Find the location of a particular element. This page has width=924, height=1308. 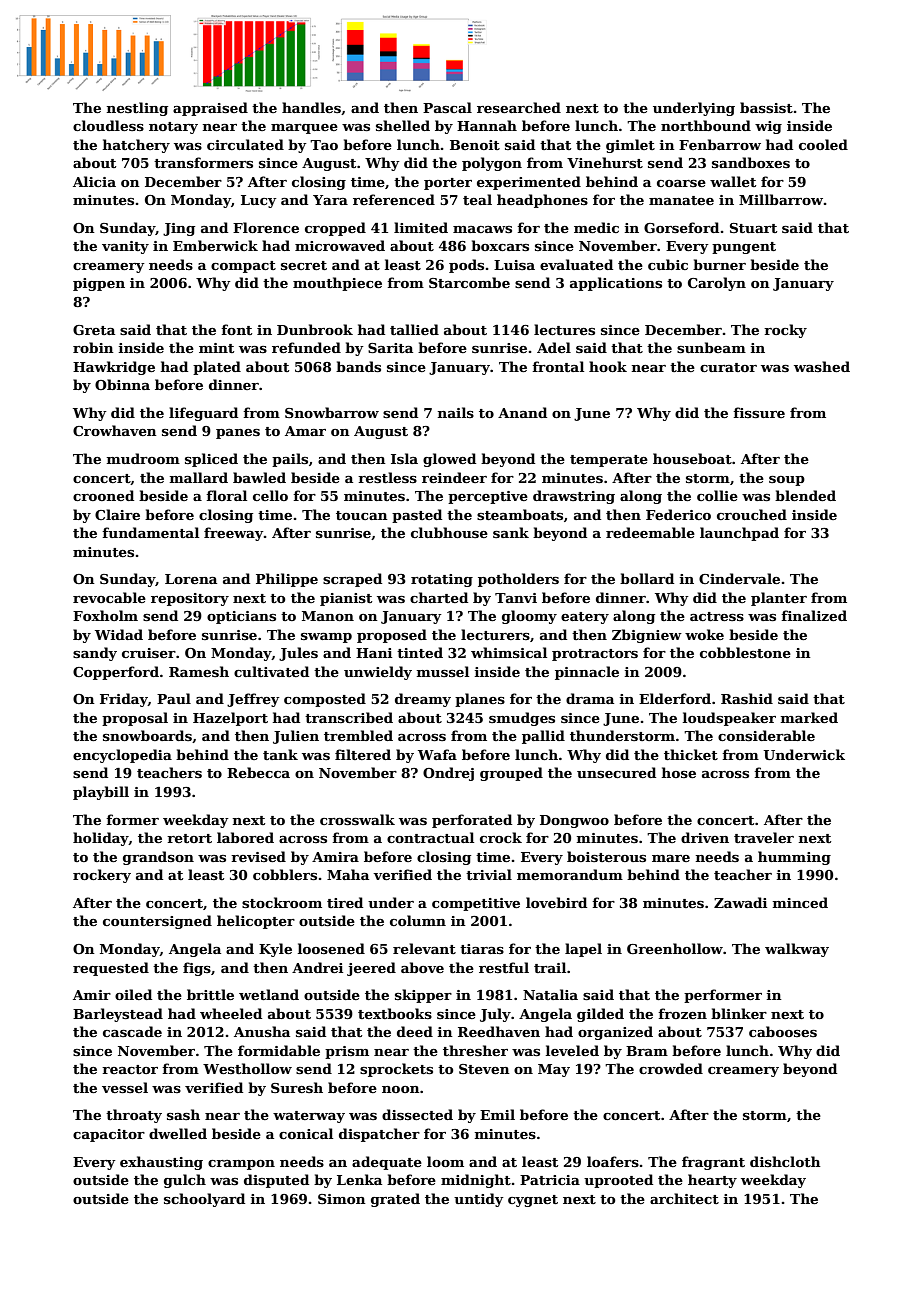

Foxholm is located at coordinates (105, 615).
